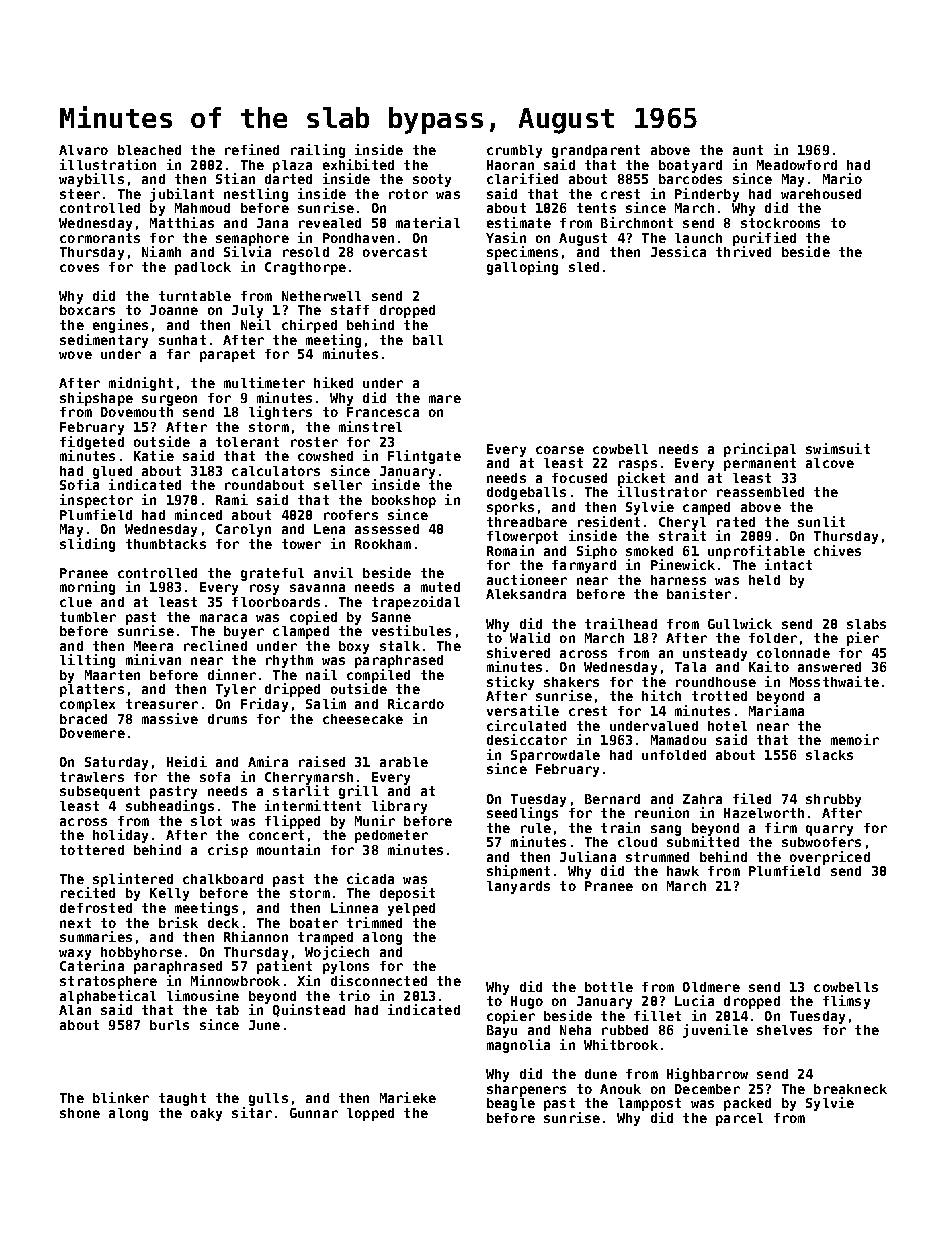 The height and width of the page is (1233, 952). Describe the element at coordinates (92, 850) in the page. I see `tottered` at that location.
